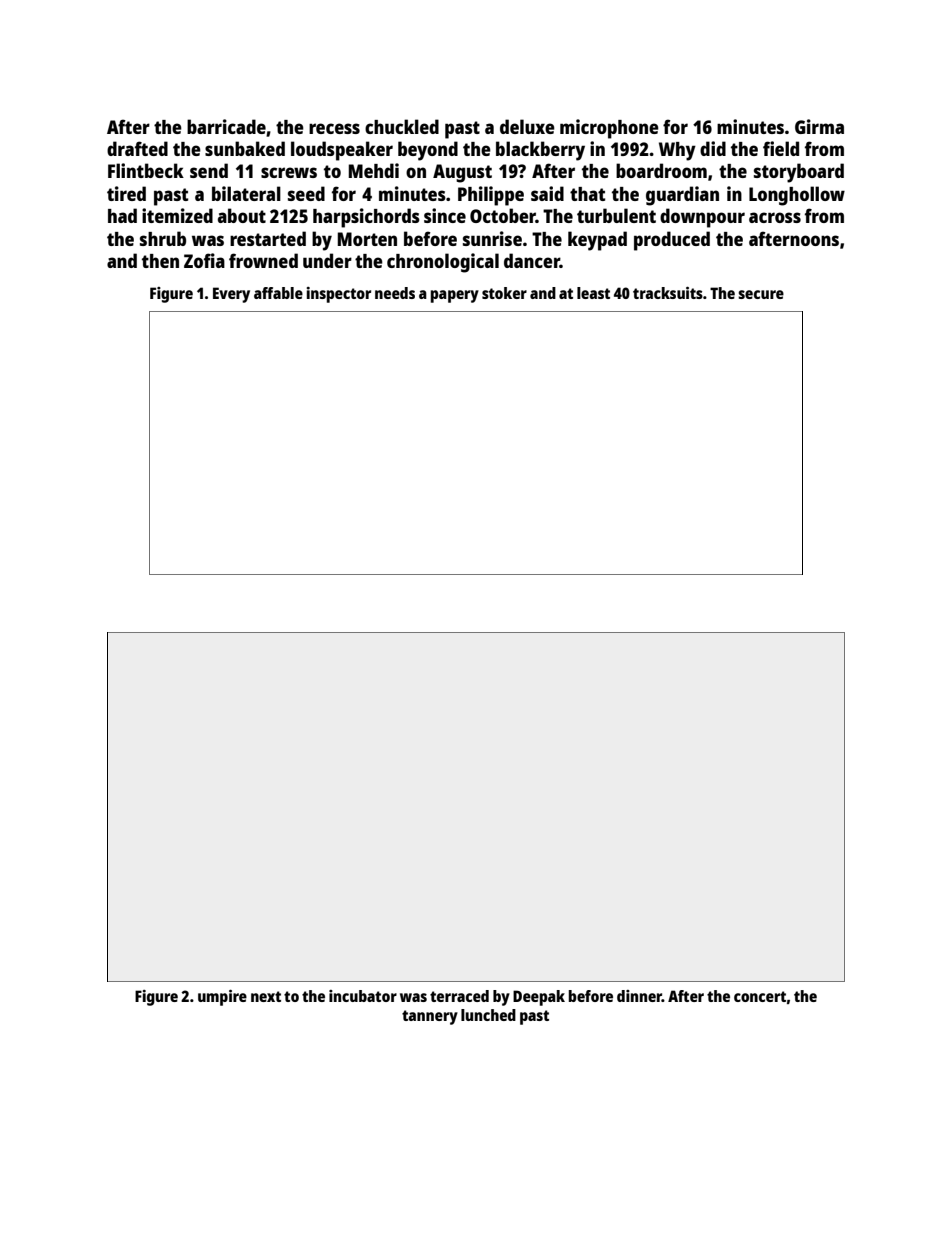 The image size is (952, 1233). What do you see at coordinates (430, 1017) in the page?
I see `tannery` at bounding box center [430, 1017].
